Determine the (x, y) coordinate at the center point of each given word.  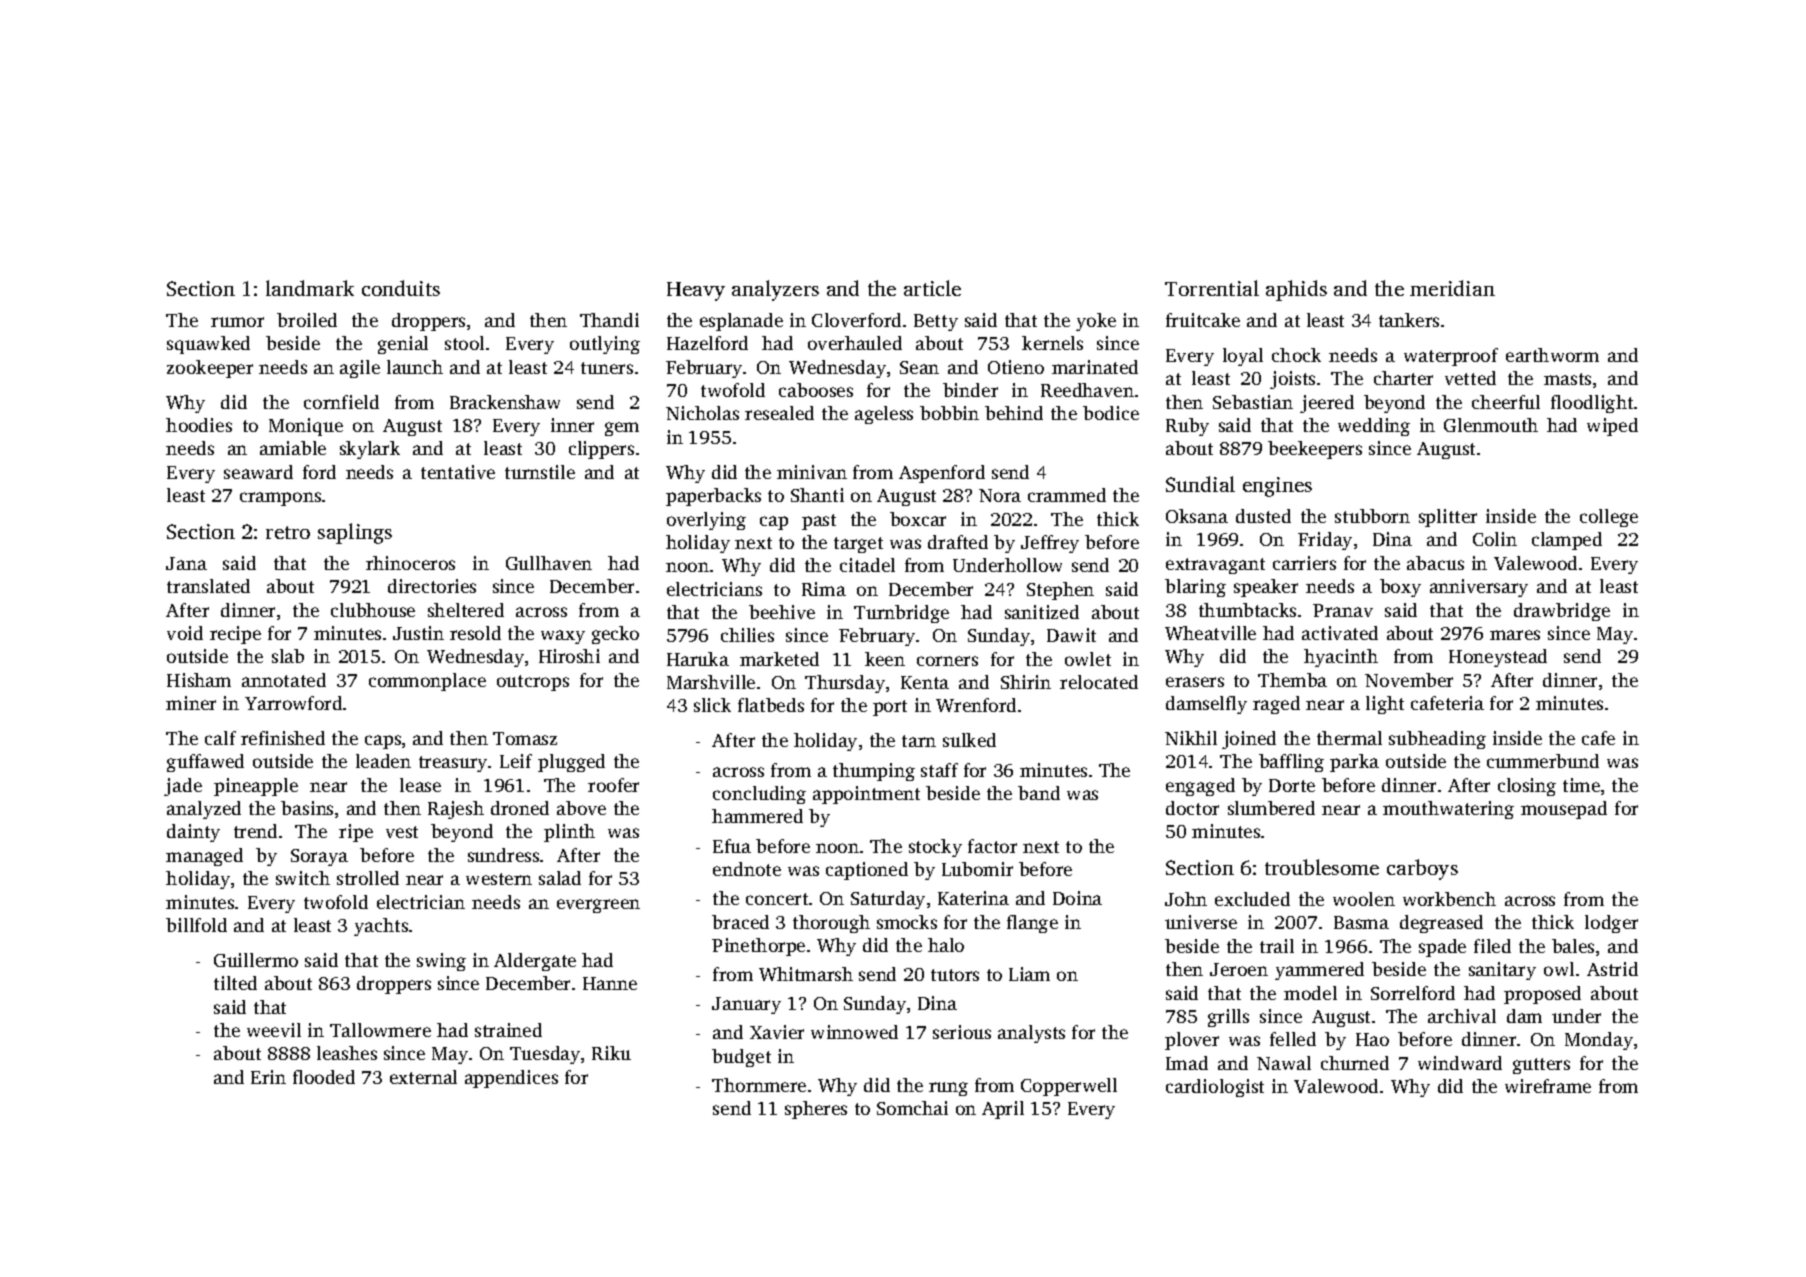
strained (508, 1030)
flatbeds (771, 705)
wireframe (1548, 1086)
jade (183, 787)
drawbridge (1562, 612)
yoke (1096, 322)
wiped (1612, 427)
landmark (310, 288)
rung (948, 1089)
